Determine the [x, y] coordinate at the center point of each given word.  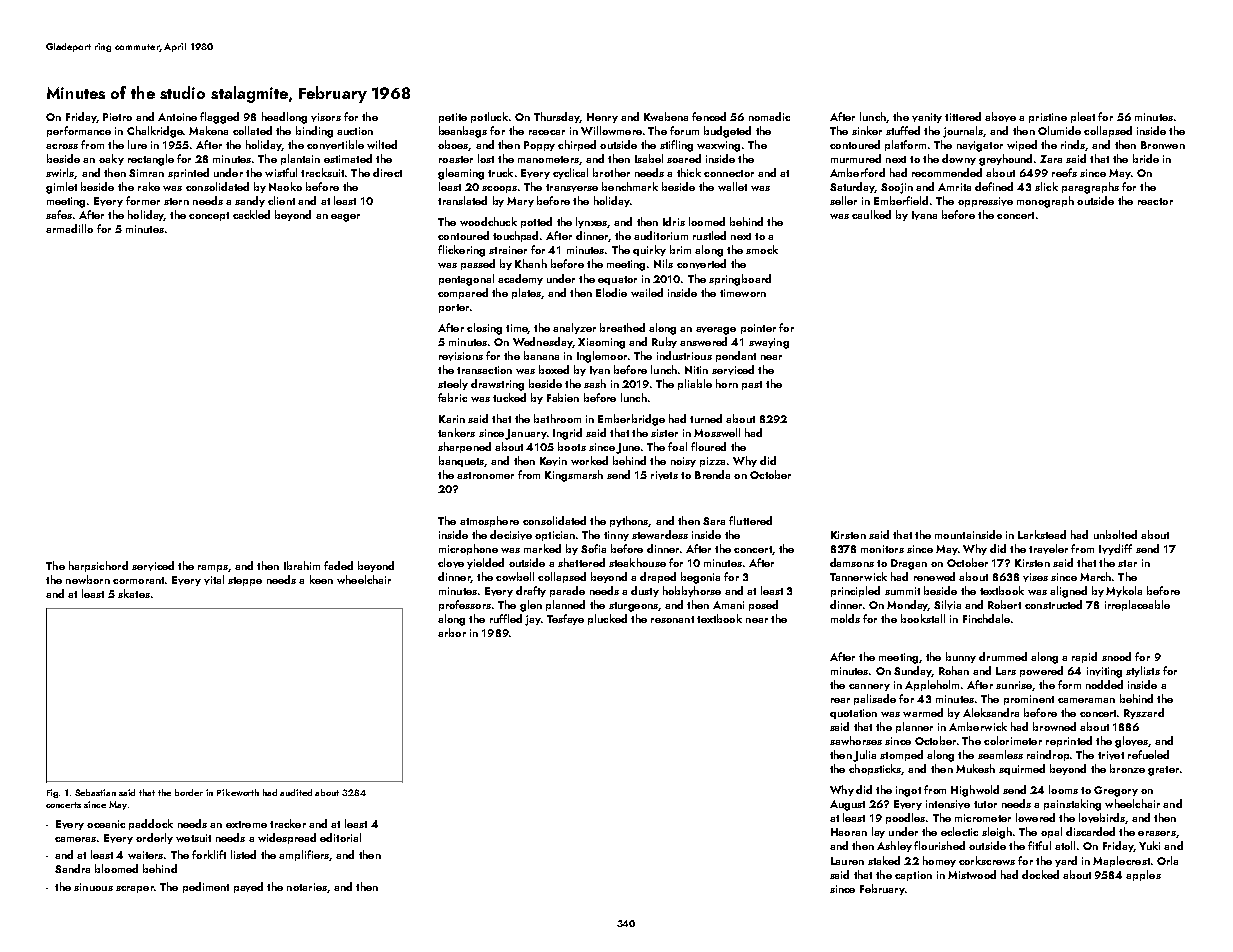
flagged [219, 118]
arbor [452, 632]
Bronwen [1163, 145]
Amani [728, 605]
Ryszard [1144, 713]
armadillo [69, 228]
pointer [758, 329]
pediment [206, 887]
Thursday [557, 117]
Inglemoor [602, 357]
